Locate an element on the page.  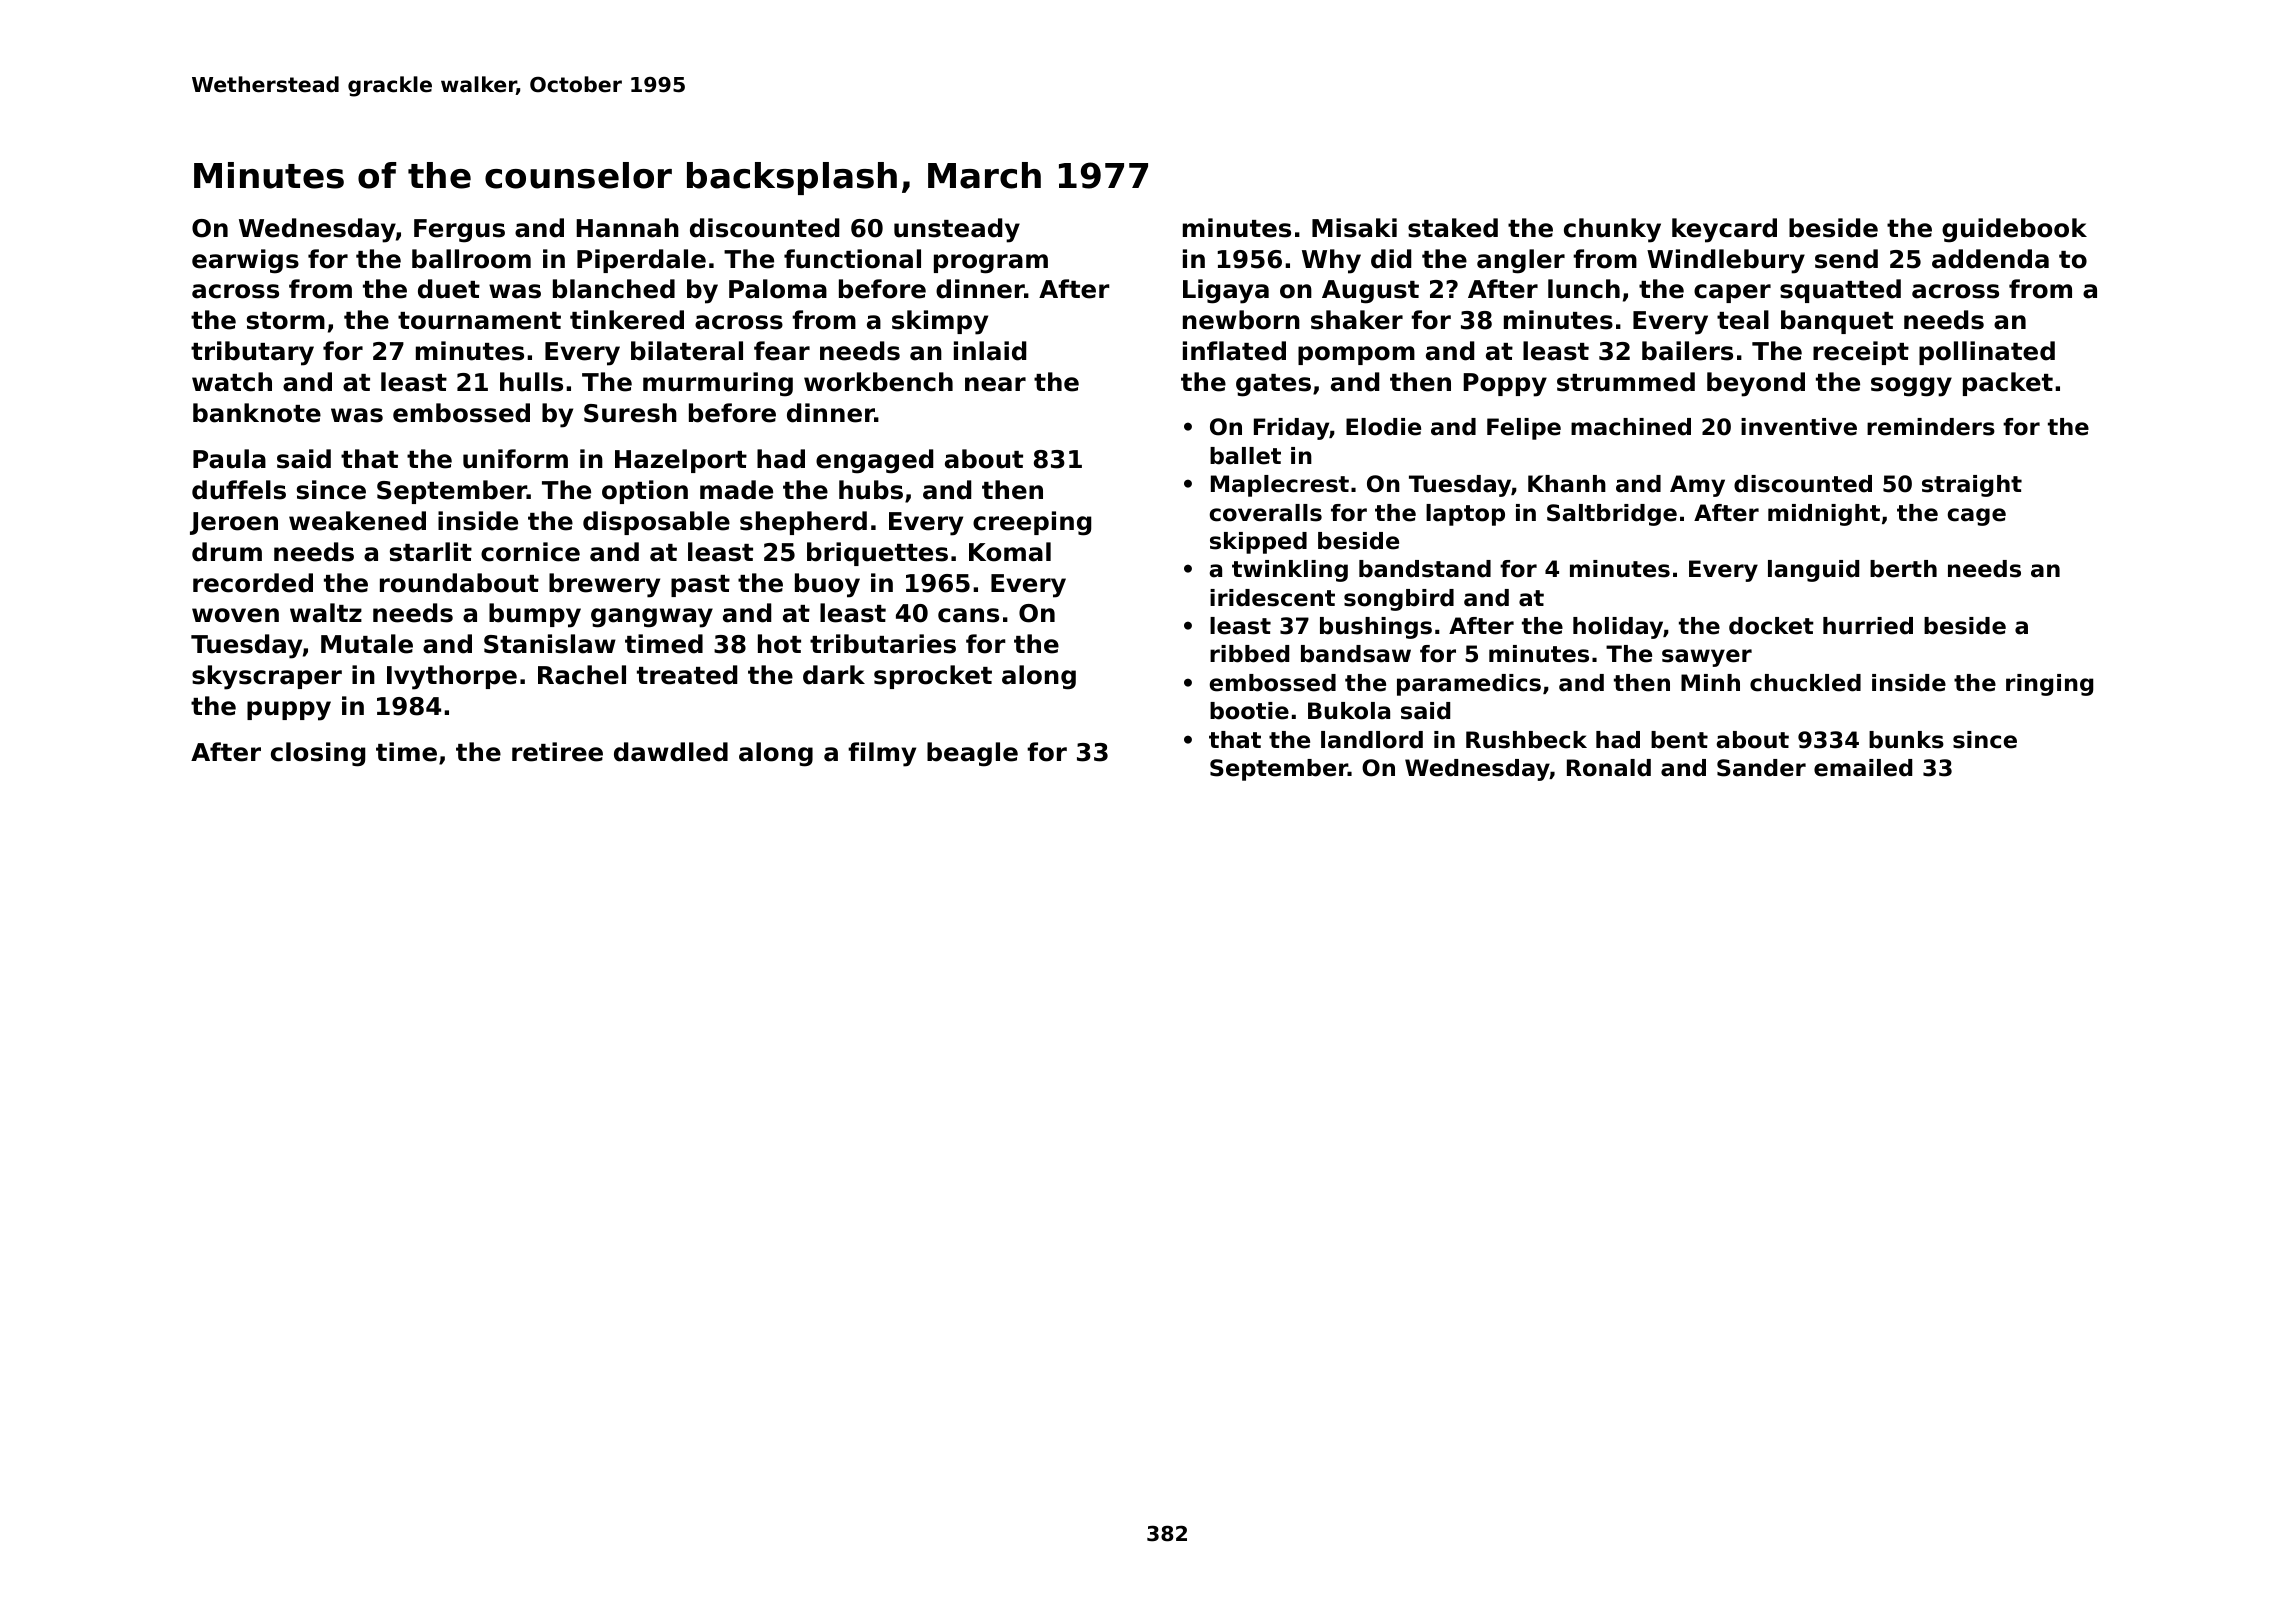
banquet is located at coordinates (1837, 322).
